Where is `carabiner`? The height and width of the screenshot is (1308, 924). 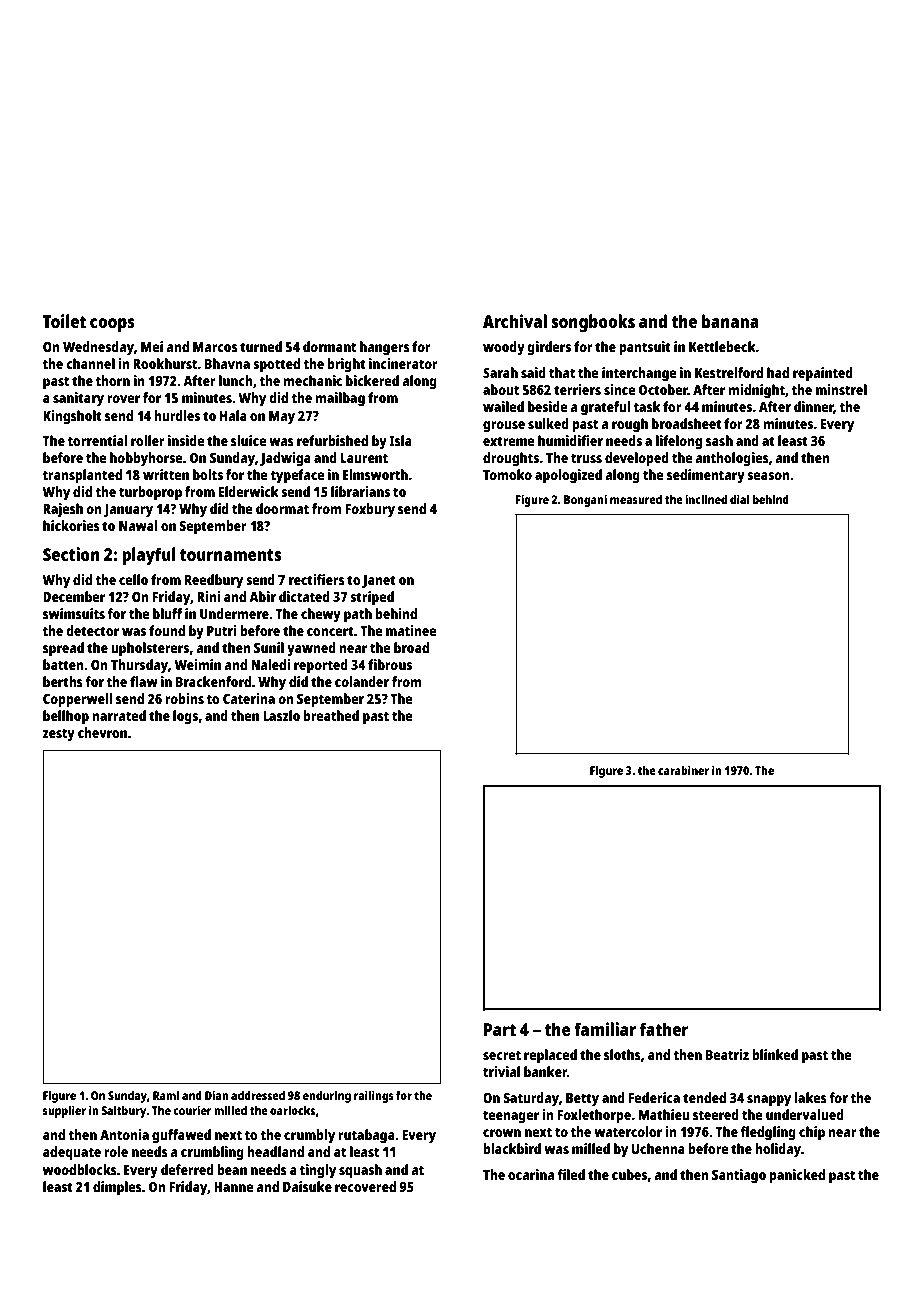 carabiner is located at coordinates (683, 770).
